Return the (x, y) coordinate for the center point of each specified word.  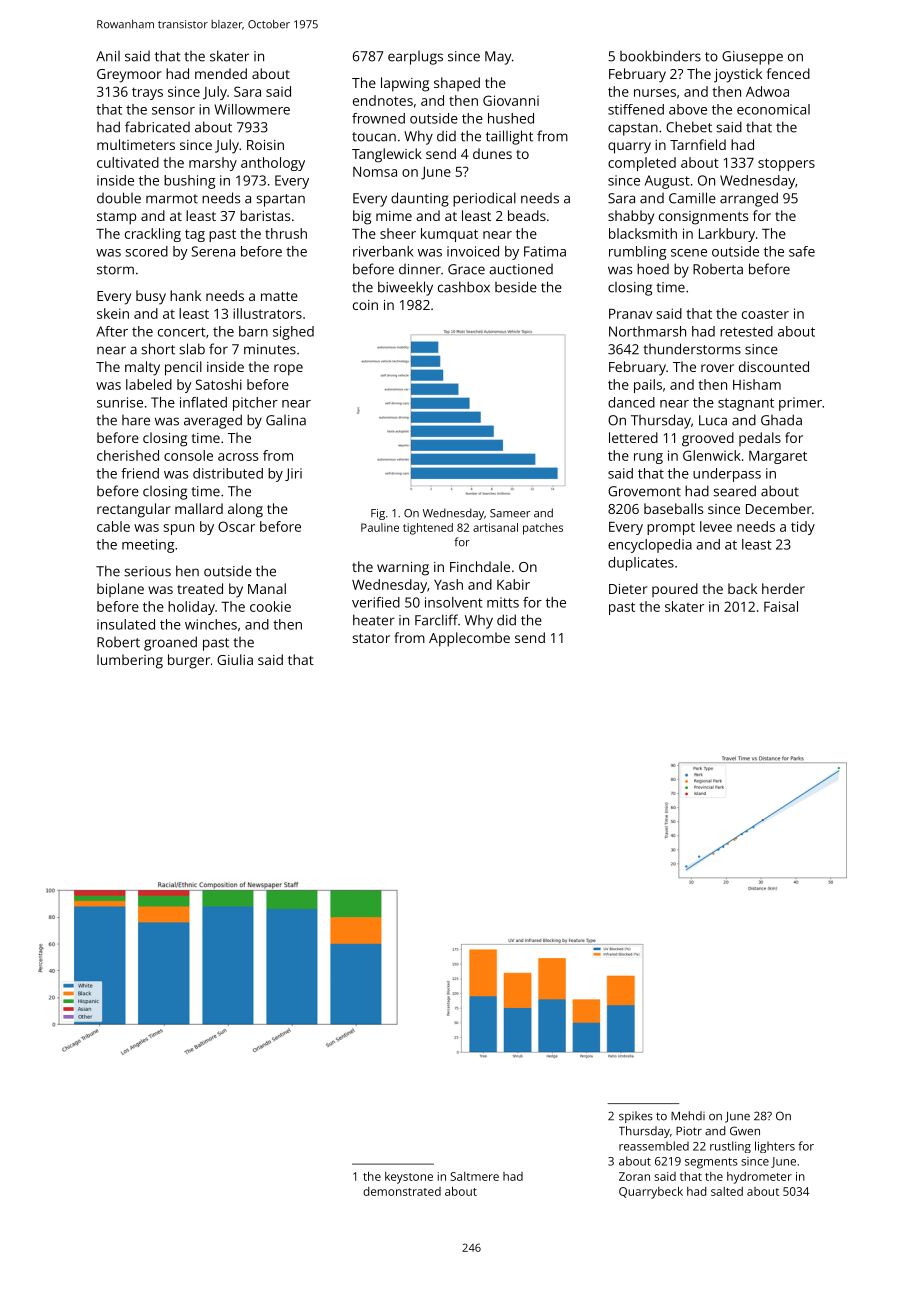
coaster (765, 314)
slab (192, 349)
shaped (457, 84)
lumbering (130, 661)
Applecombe (469, 639)
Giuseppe (752, 58)
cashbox (464, 287)
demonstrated (402, 1191)
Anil (108, 56)
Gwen (745, 1131)
